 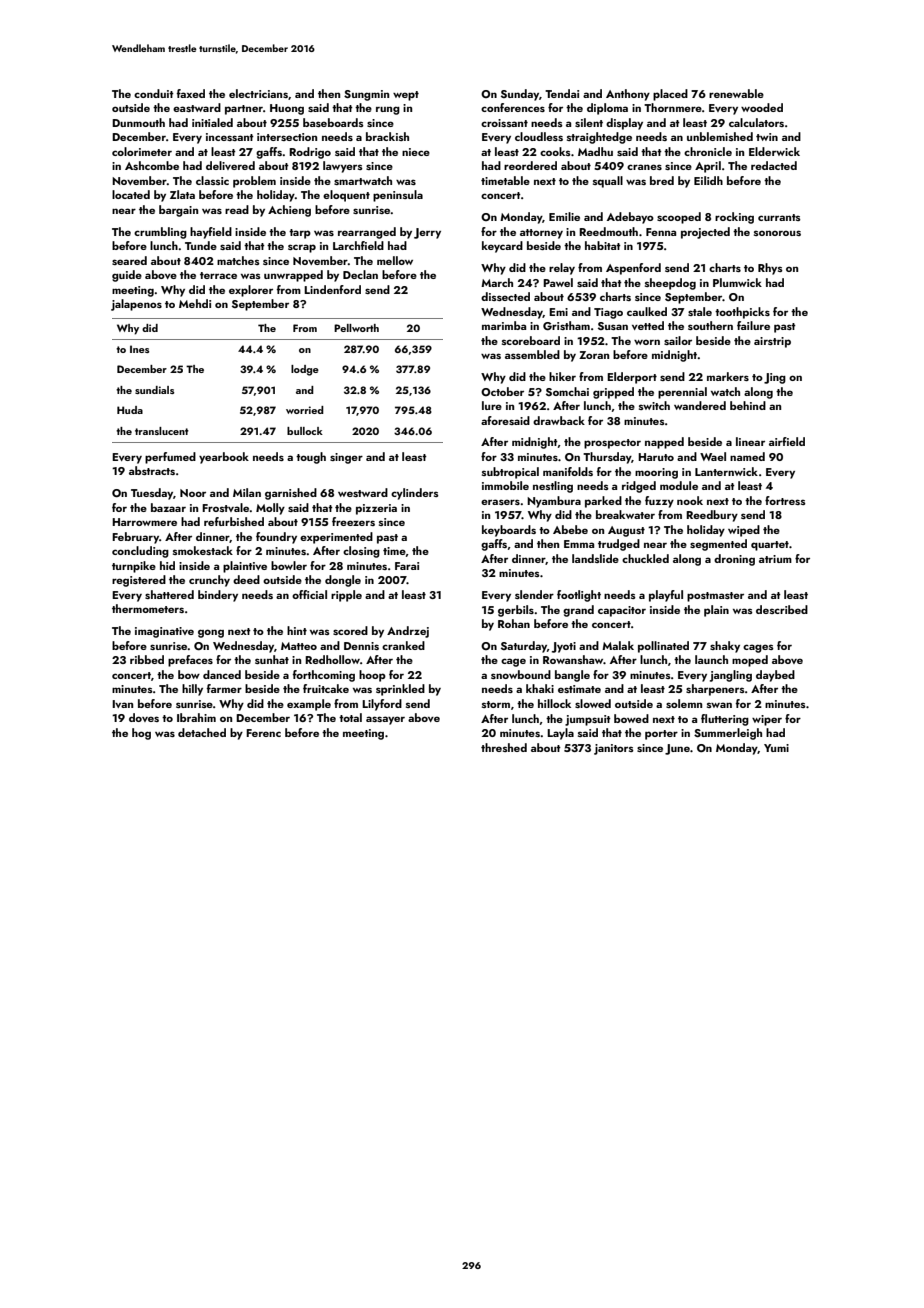 I want to click on Lindenford, so click(x=332, y=289).
